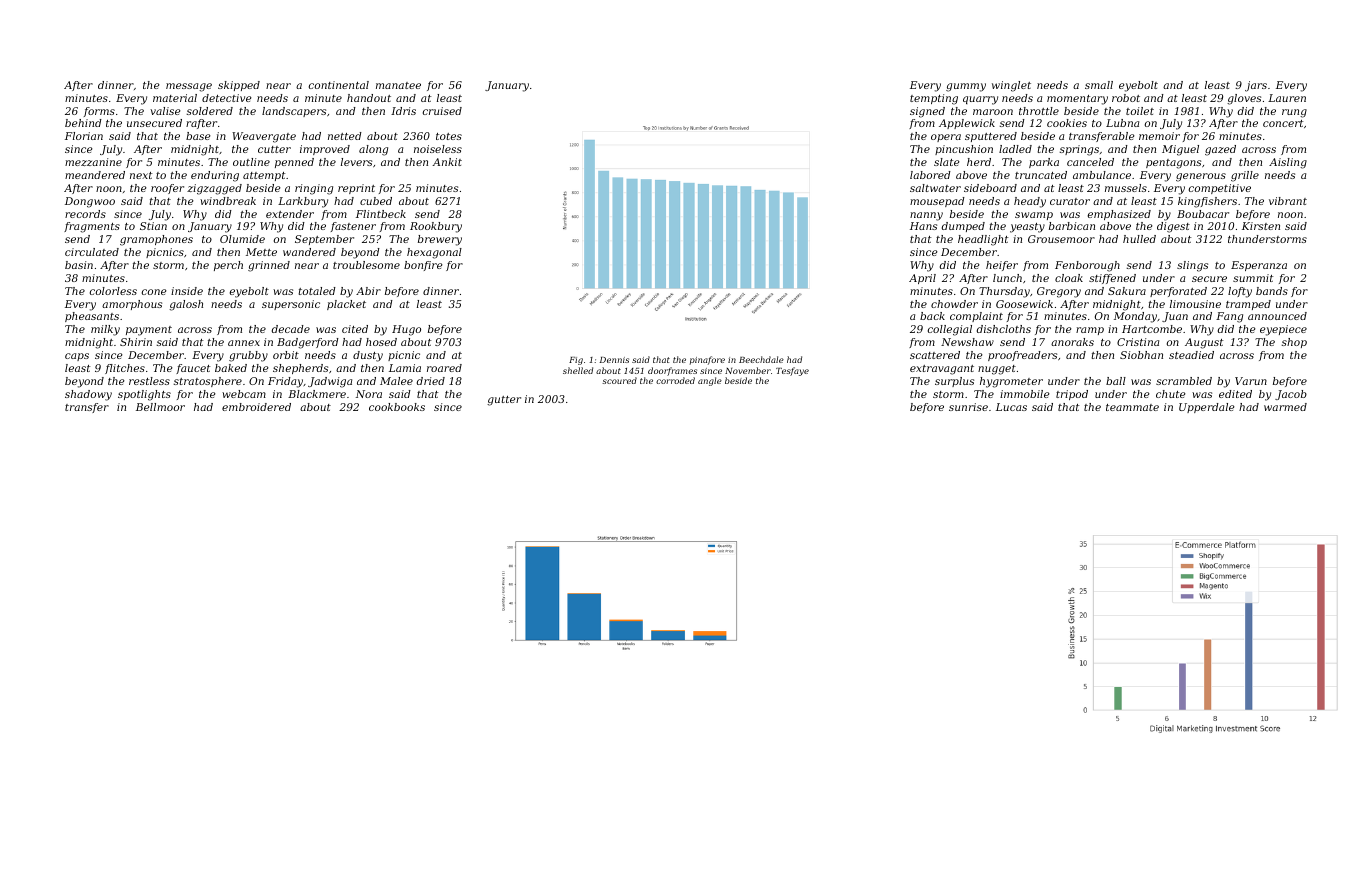 This image has height=887, width=1372. Describe the element at coordinates (368, 291) in the image. I see `Abir` at that location.
